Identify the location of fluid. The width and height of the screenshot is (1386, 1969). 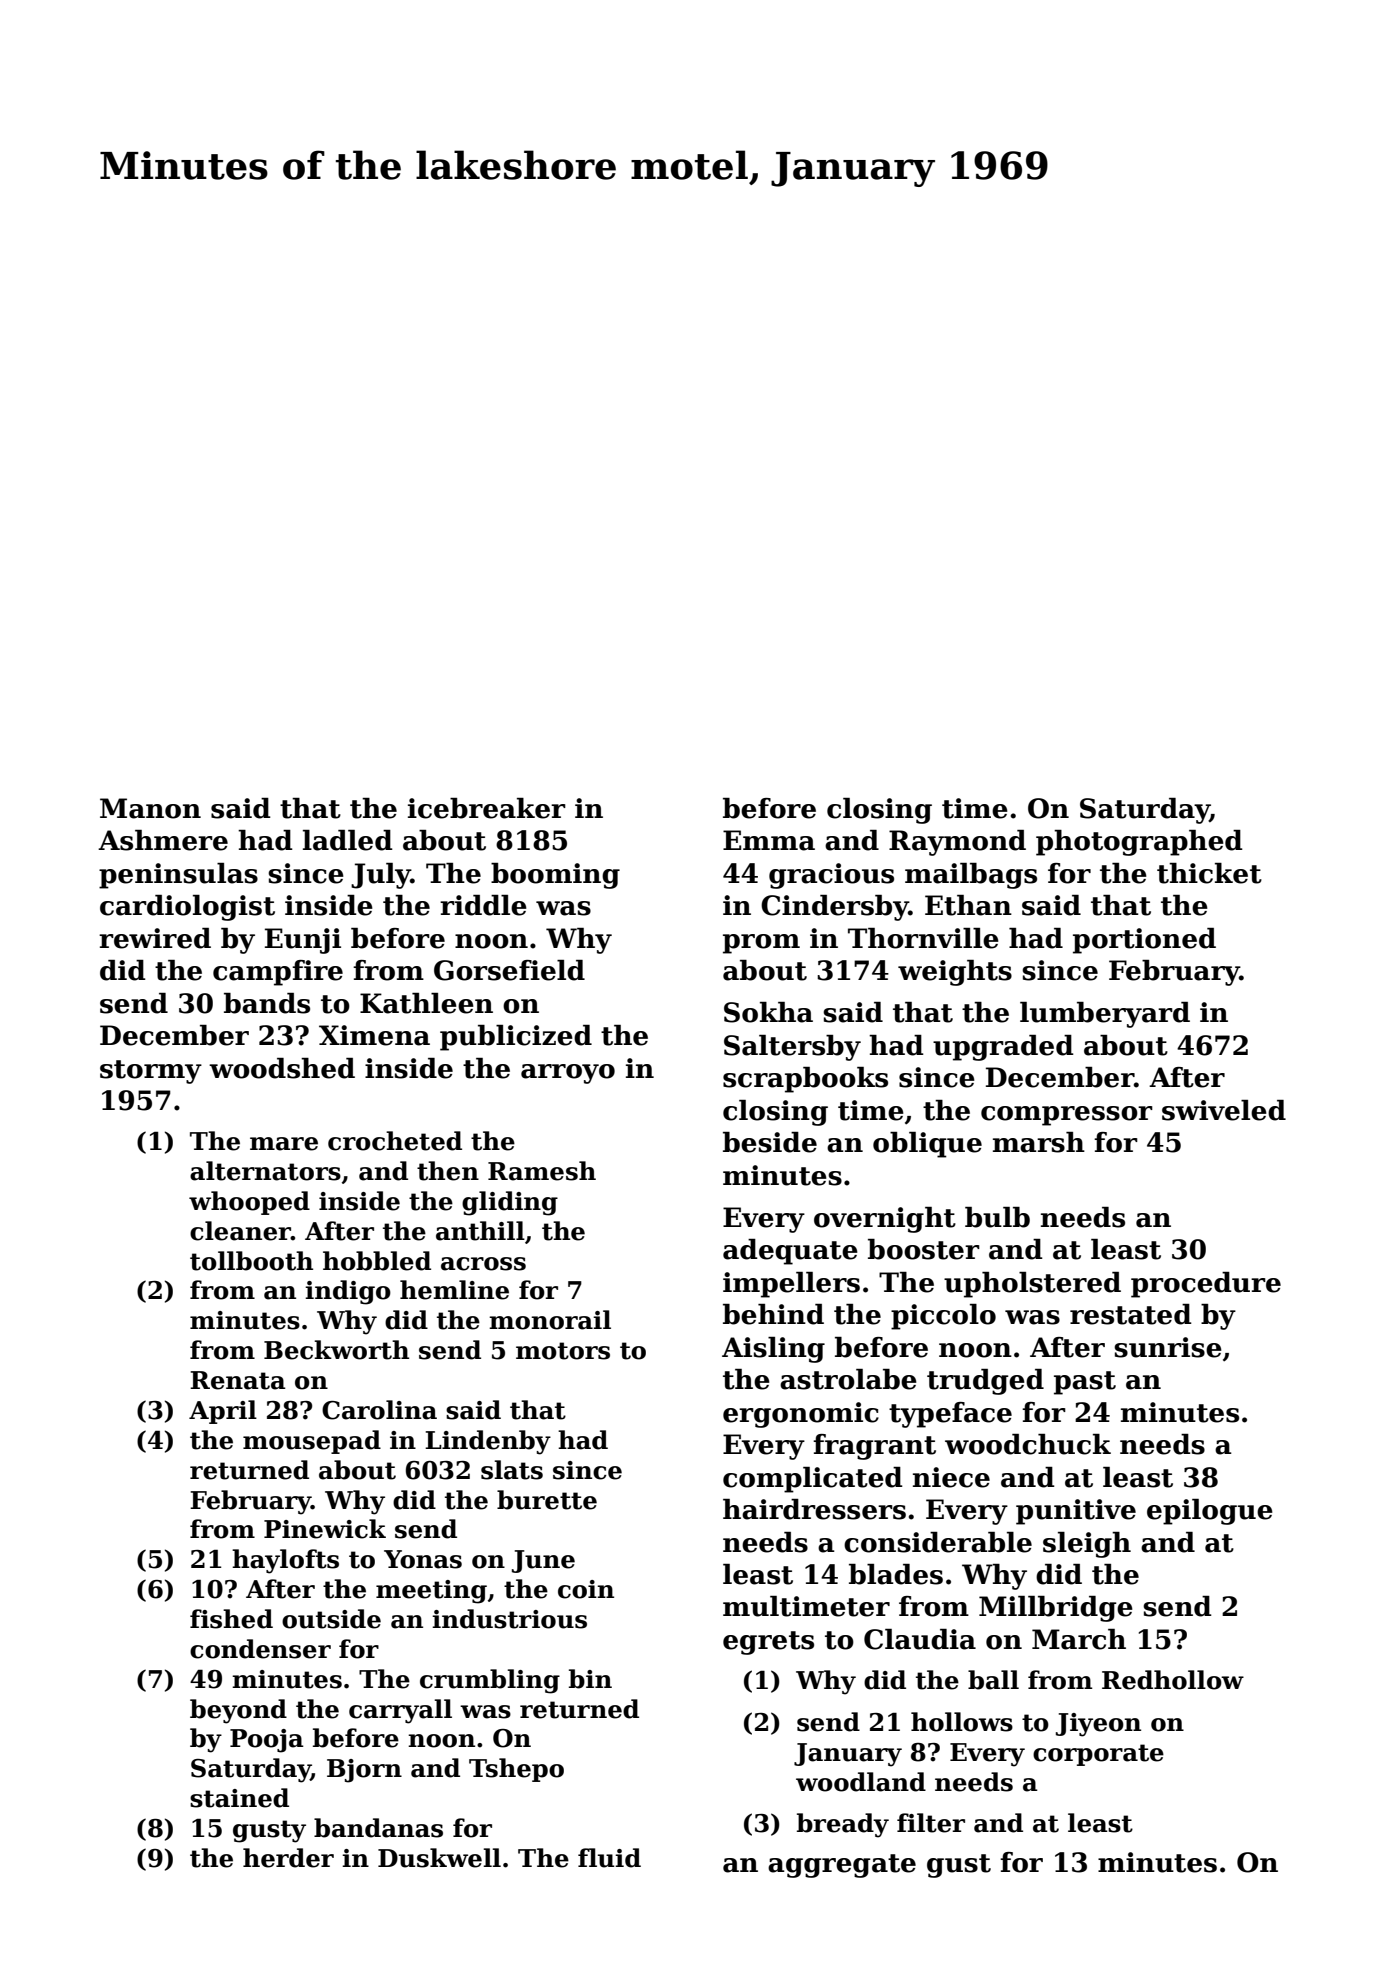
(609, 1858).
